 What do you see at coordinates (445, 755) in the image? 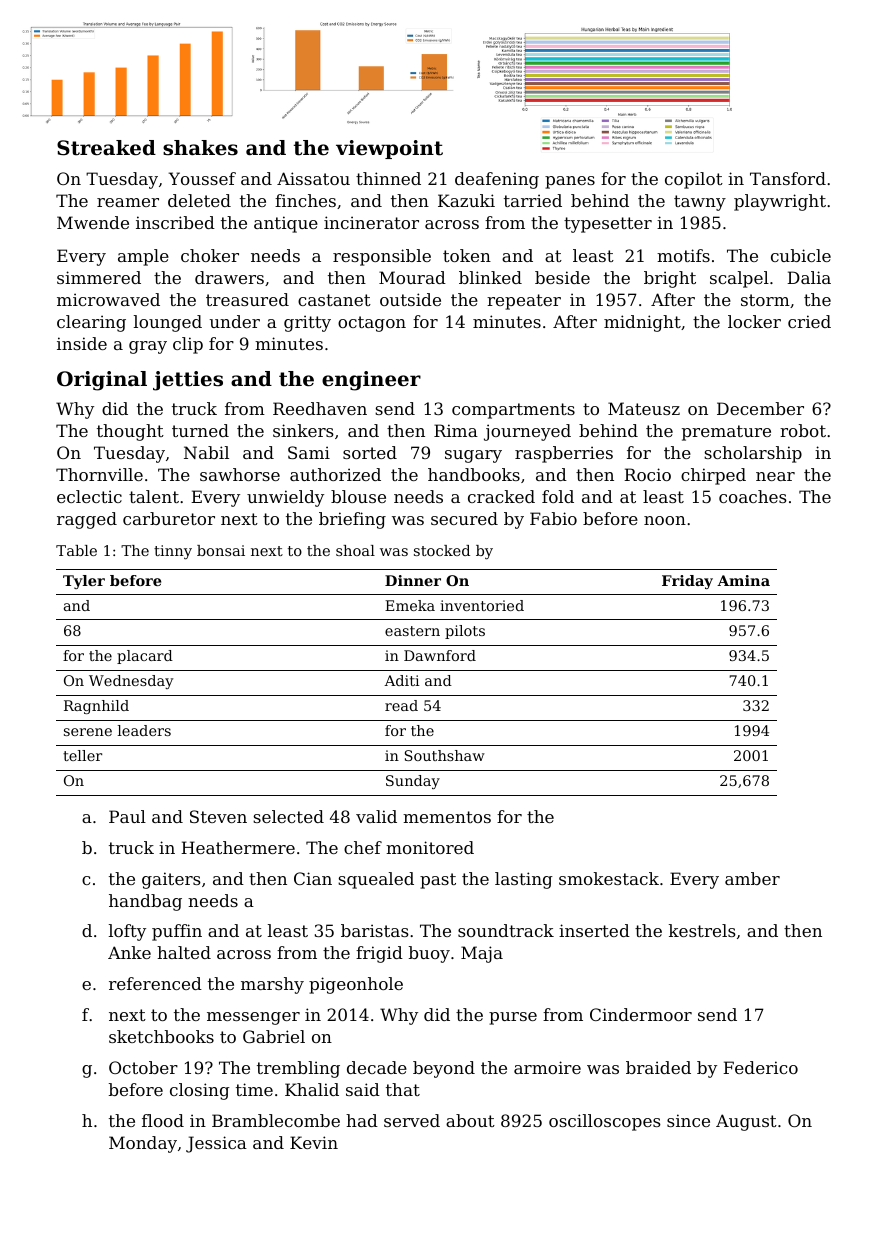
I see `Southshaw` at bounding box center [445, 755].
